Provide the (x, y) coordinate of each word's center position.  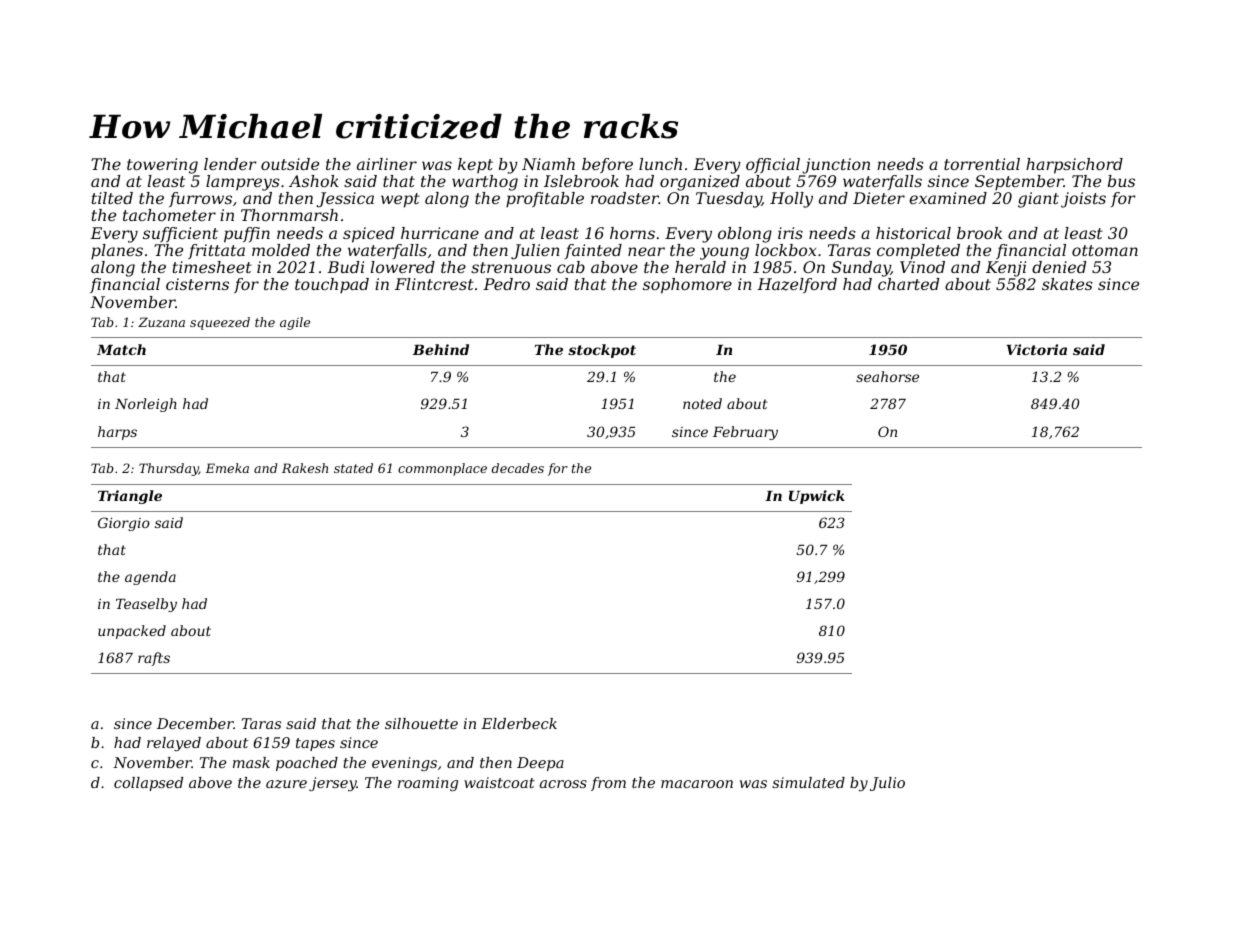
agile (295, 323)
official (773, 165)
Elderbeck (519, 723)
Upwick (817, 497)
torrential (982, 164)
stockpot (602, 351)
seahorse (887, 376)
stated (353, 468)
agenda (150, 578)
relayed (174, 744)
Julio (887, 784)
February (745, 433)
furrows (200, 199)
